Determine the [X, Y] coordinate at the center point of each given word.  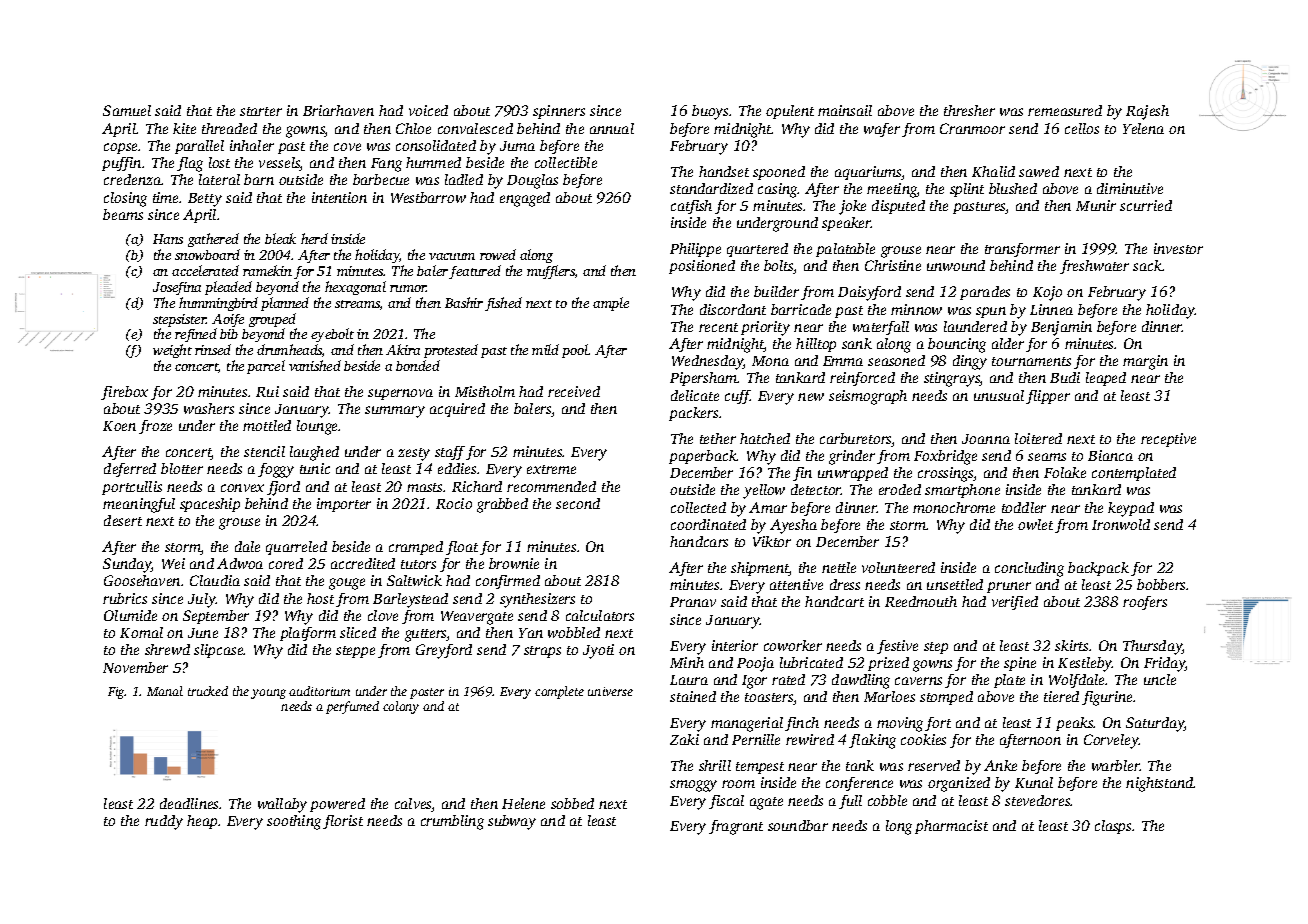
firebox [124, 393]
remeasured [1065, 110]
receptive [1168, 440]
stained [693, 696]
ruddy [164, 822]
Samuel [127, 110]
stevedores [1038, 800]
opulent [790, 112]
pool [575, 351]
